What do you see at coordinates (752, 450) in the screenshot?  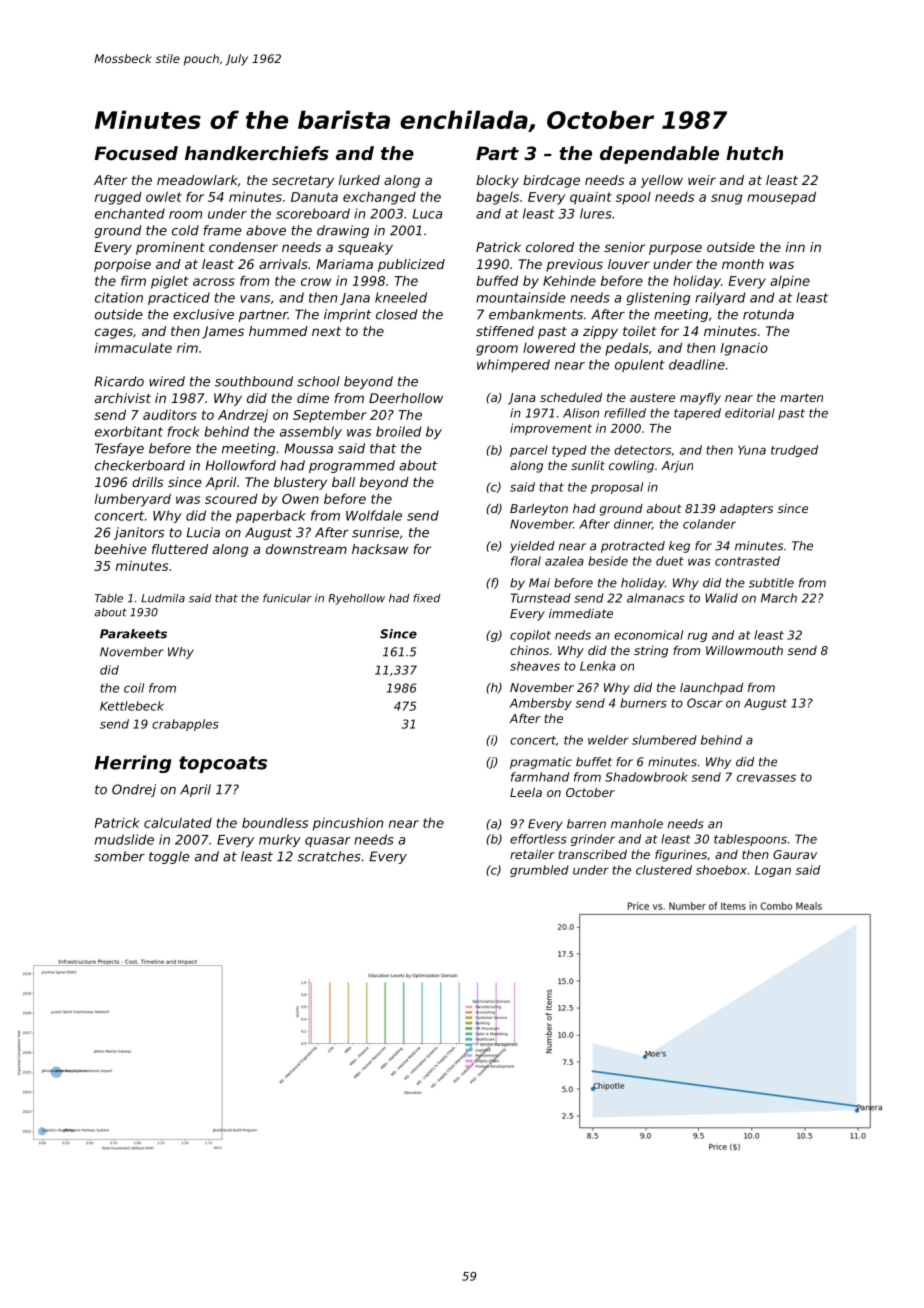 I see `Yuna` at bounding box center [752, 450].
